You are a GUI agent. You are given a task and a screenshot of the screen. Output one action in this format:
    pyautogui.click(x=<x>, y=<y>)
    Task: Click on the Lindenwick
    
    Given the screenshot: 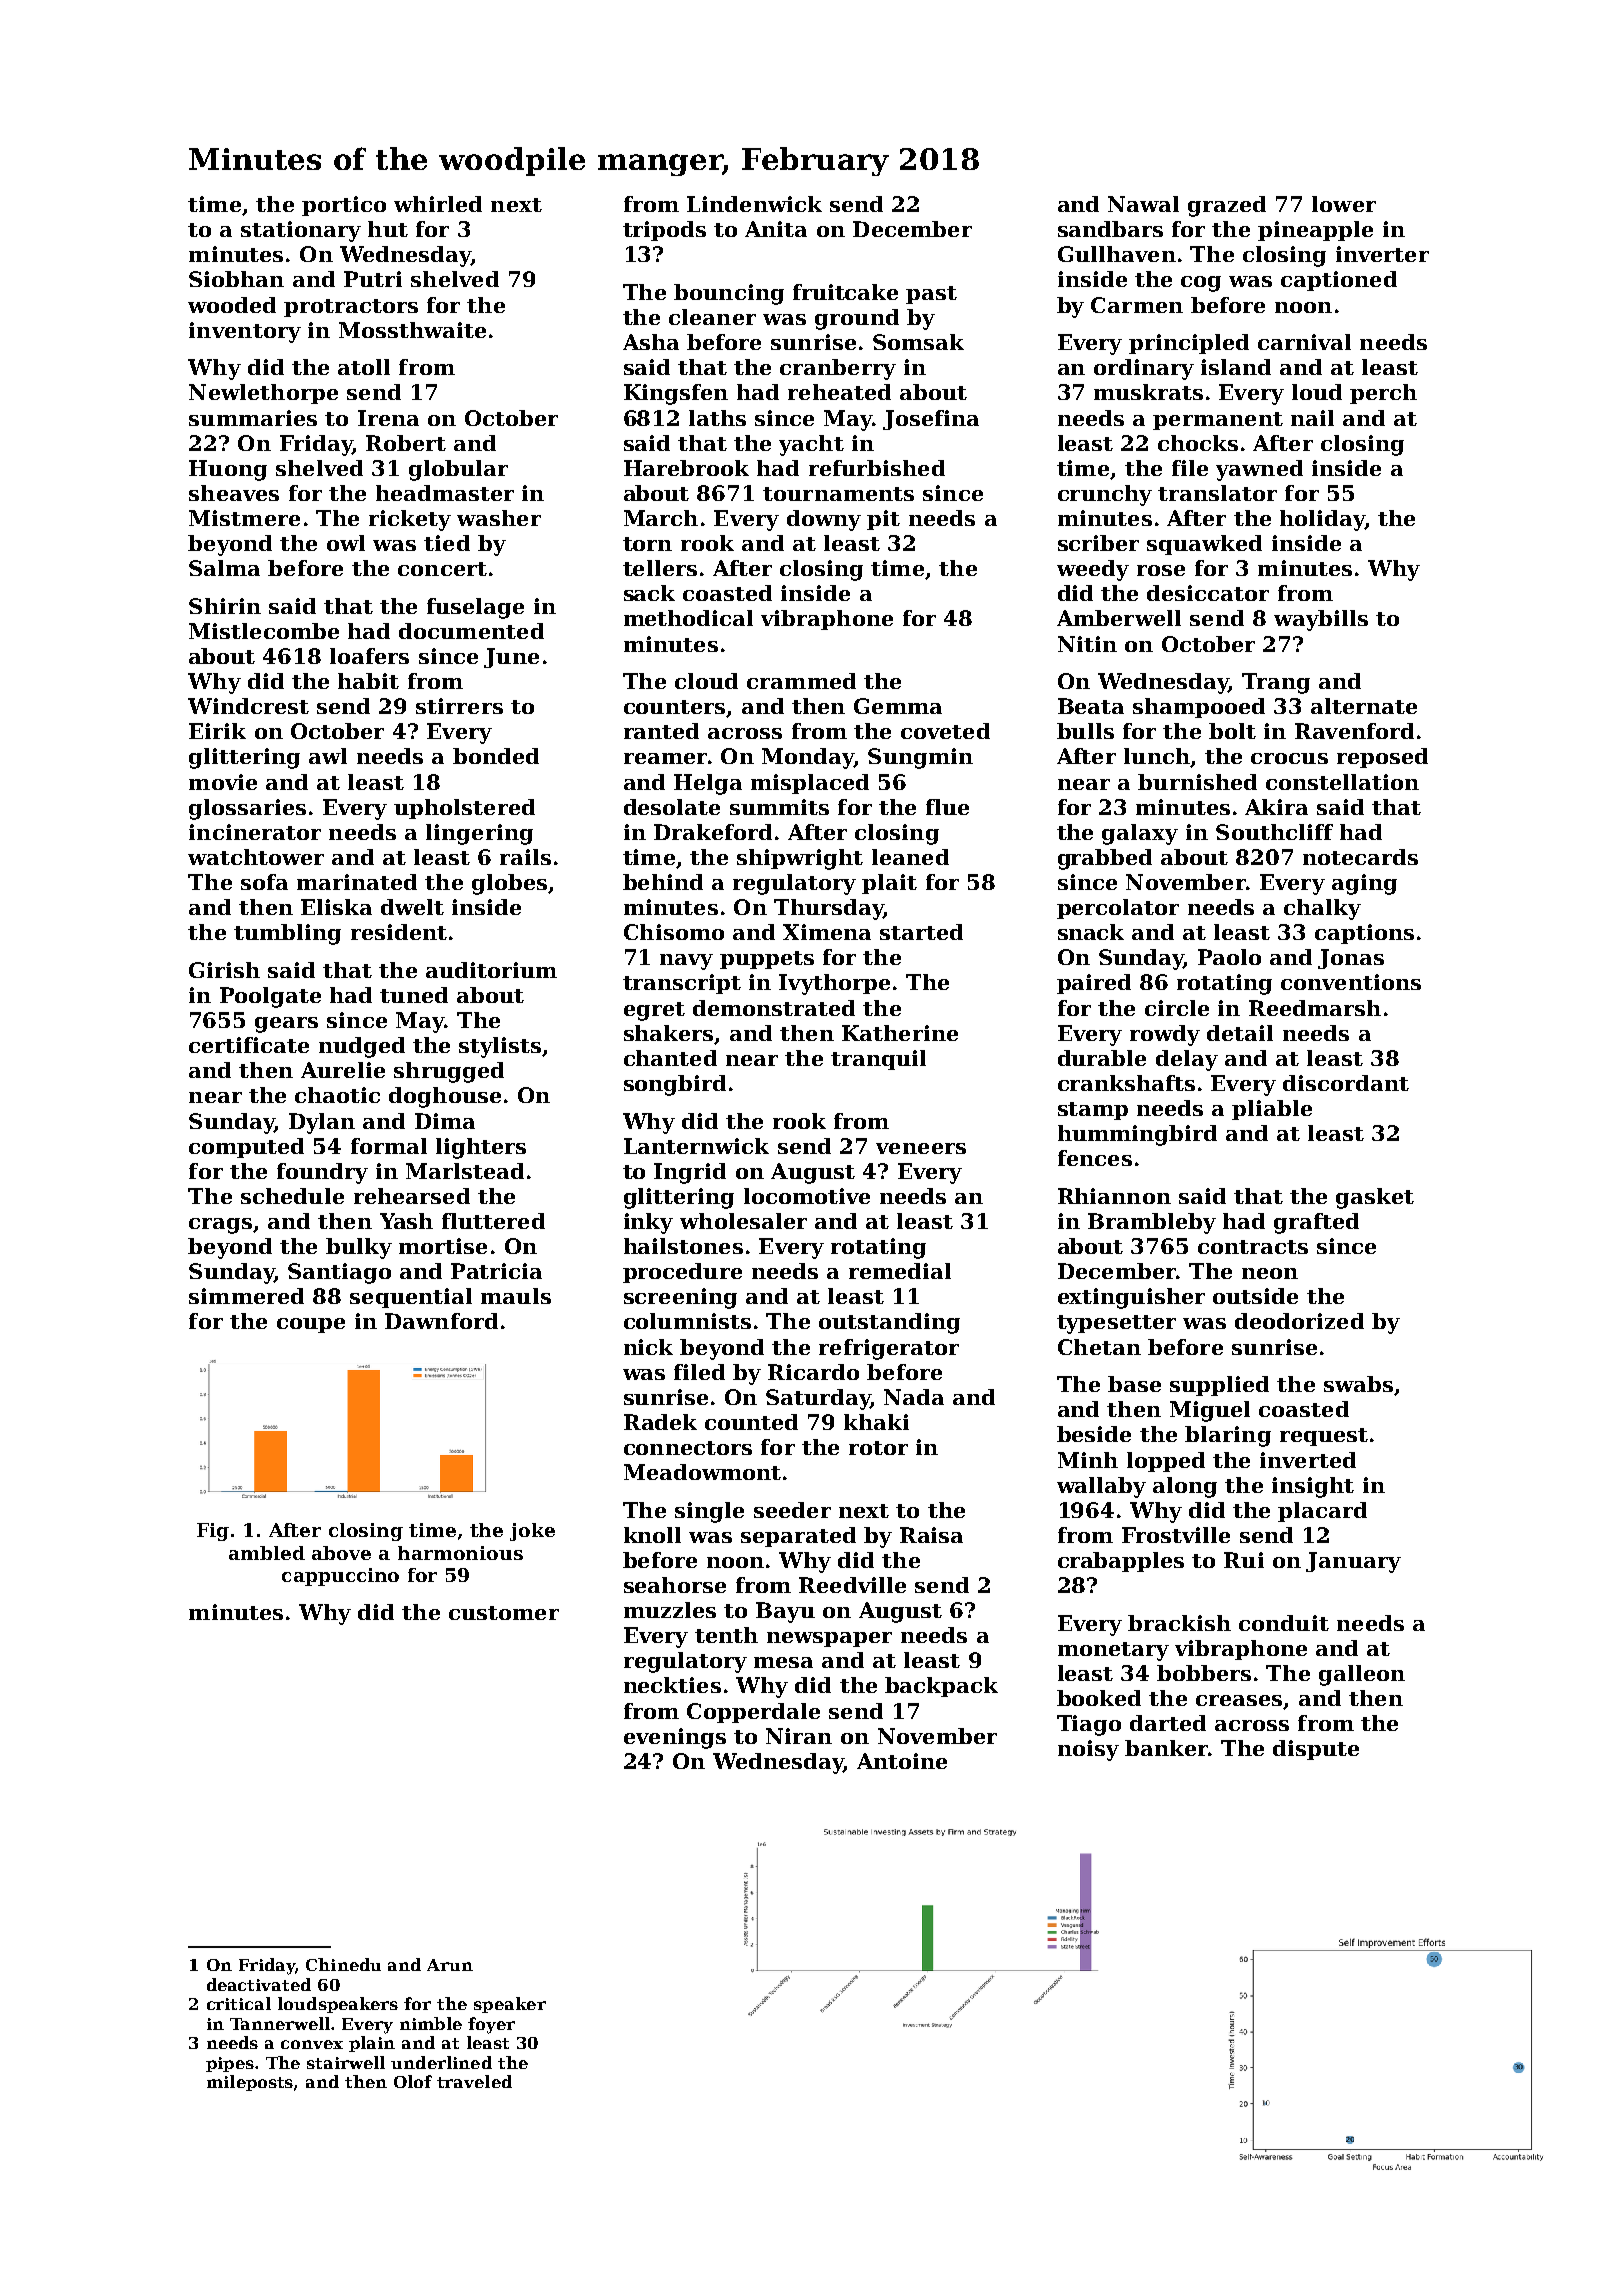 What is the action you would take?
    pyautogui.click(x=754, y=204)
